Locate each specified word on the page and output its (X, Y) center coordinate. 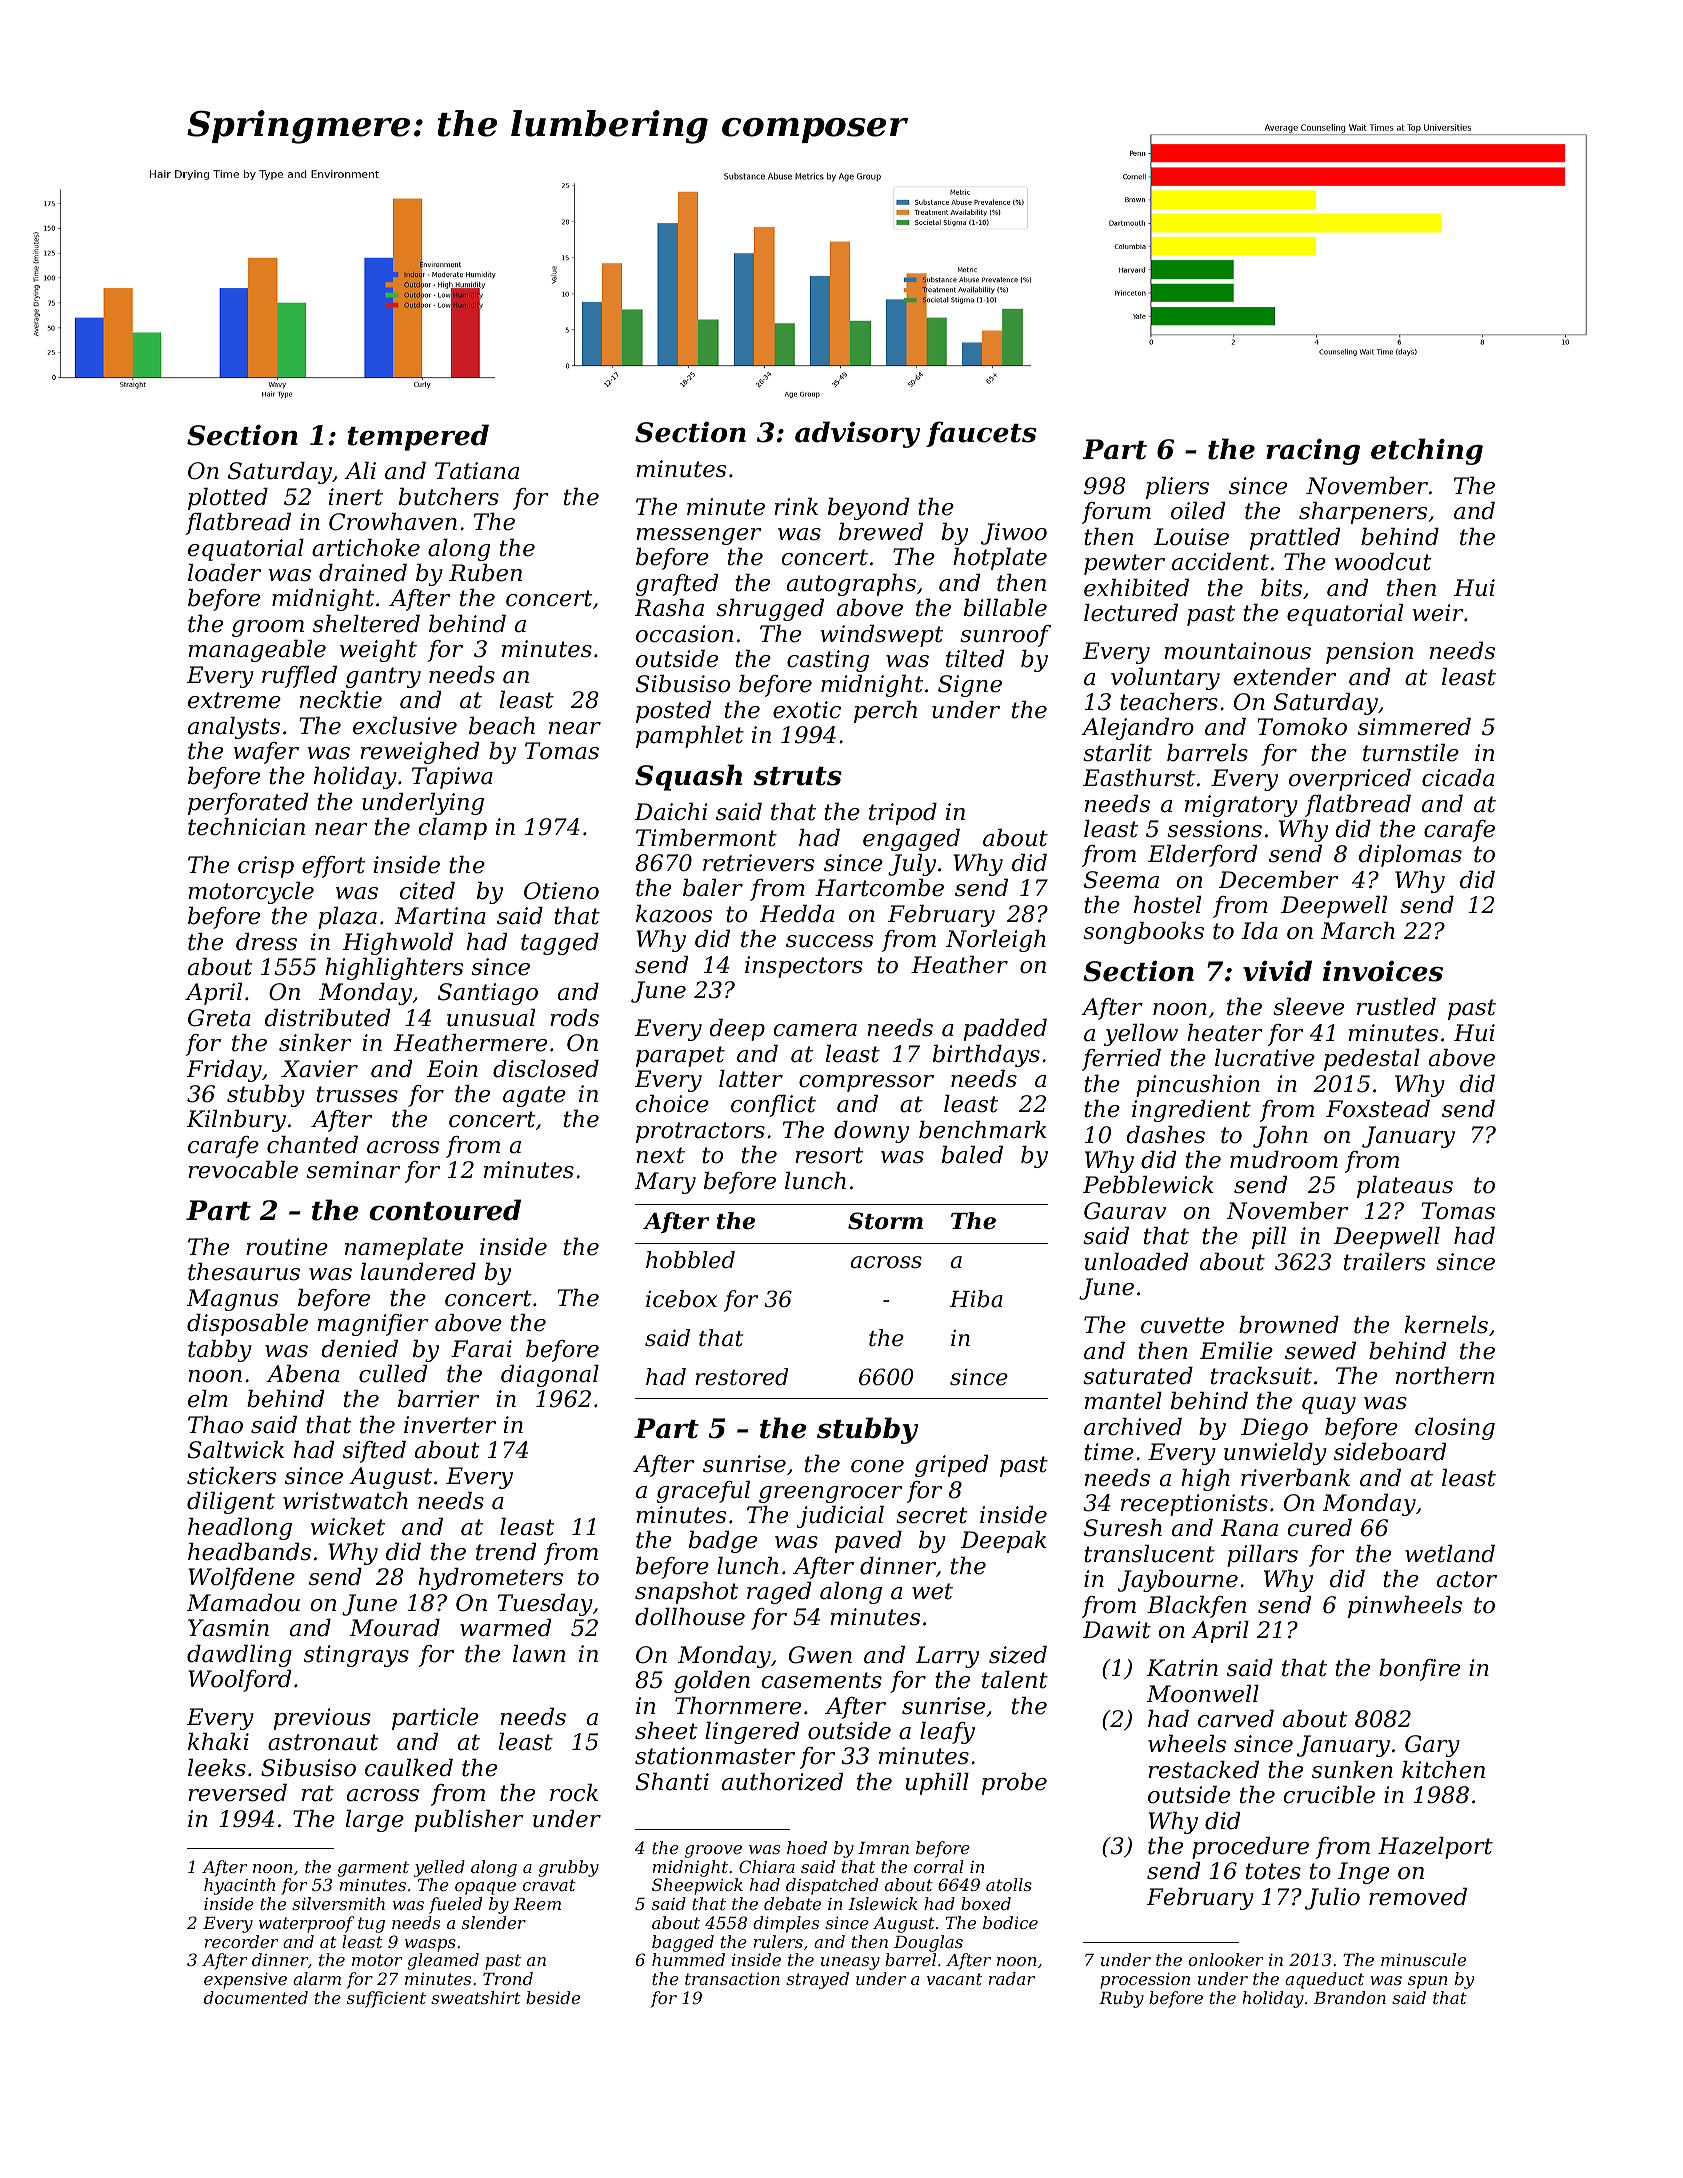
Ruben (485, 573)
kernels (1446, 1325)
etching (1427, 451)
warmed (505, 1628)
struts (798, 776)
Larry (947, 1657)
